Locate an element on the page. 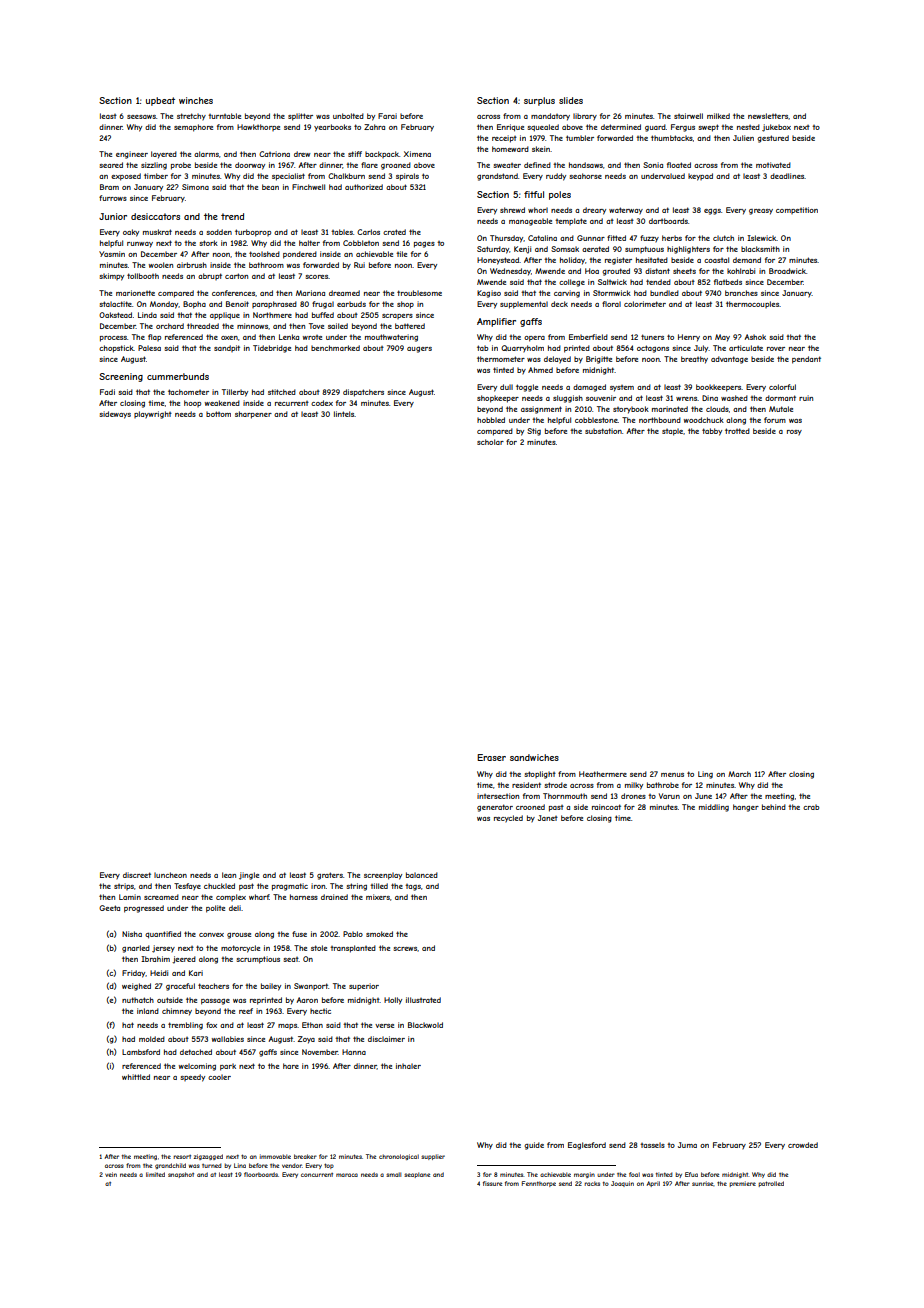 This document has height=1308, width=924. playwright is located at coordinates (153, 415).
